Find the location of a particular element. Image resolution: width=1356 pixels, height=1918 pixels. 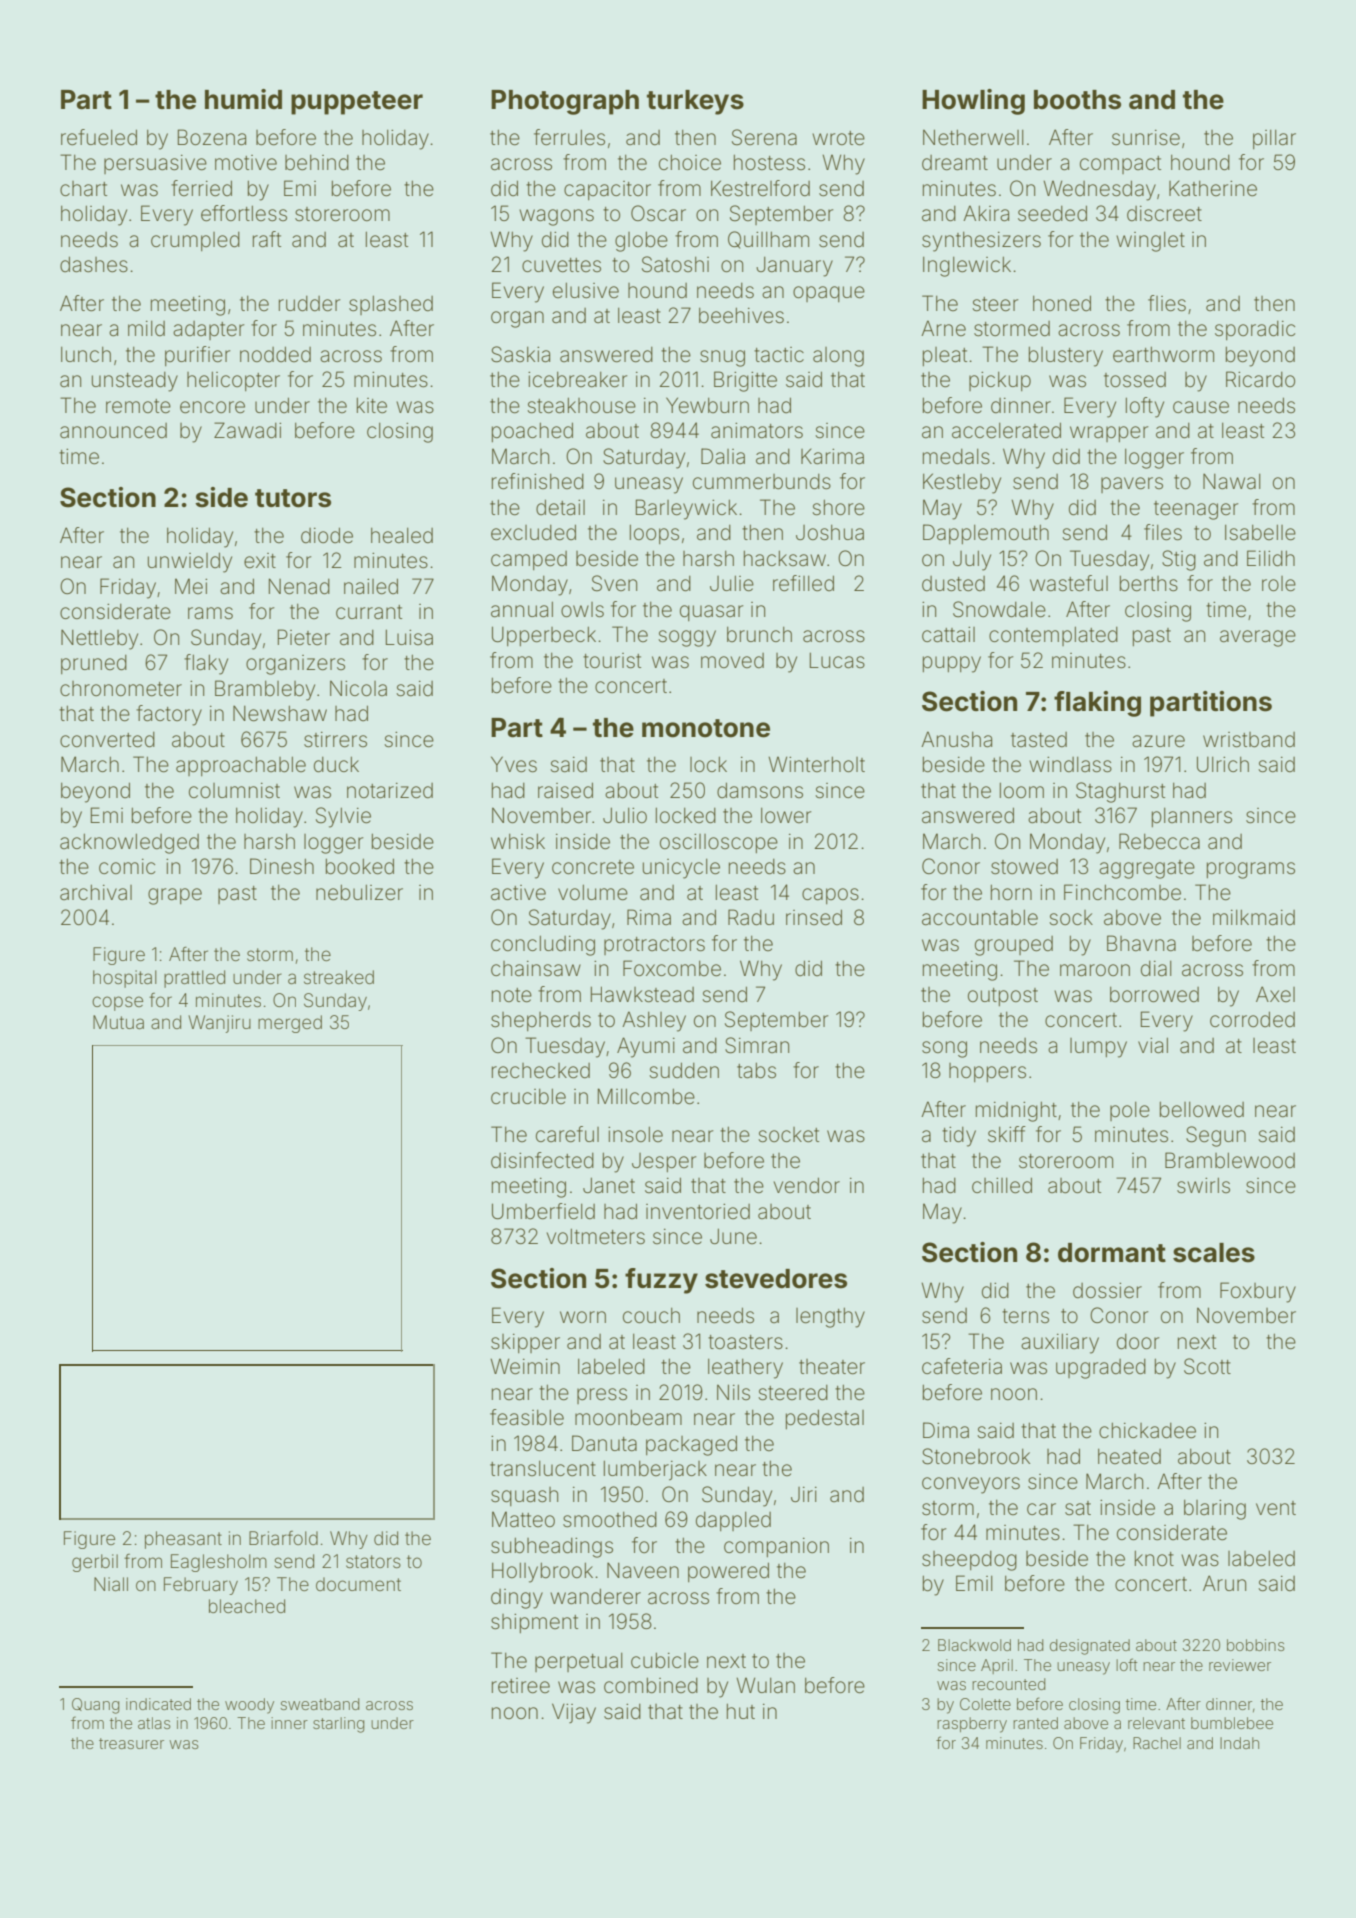

borrowed is located at coordinates (1154, 995).
